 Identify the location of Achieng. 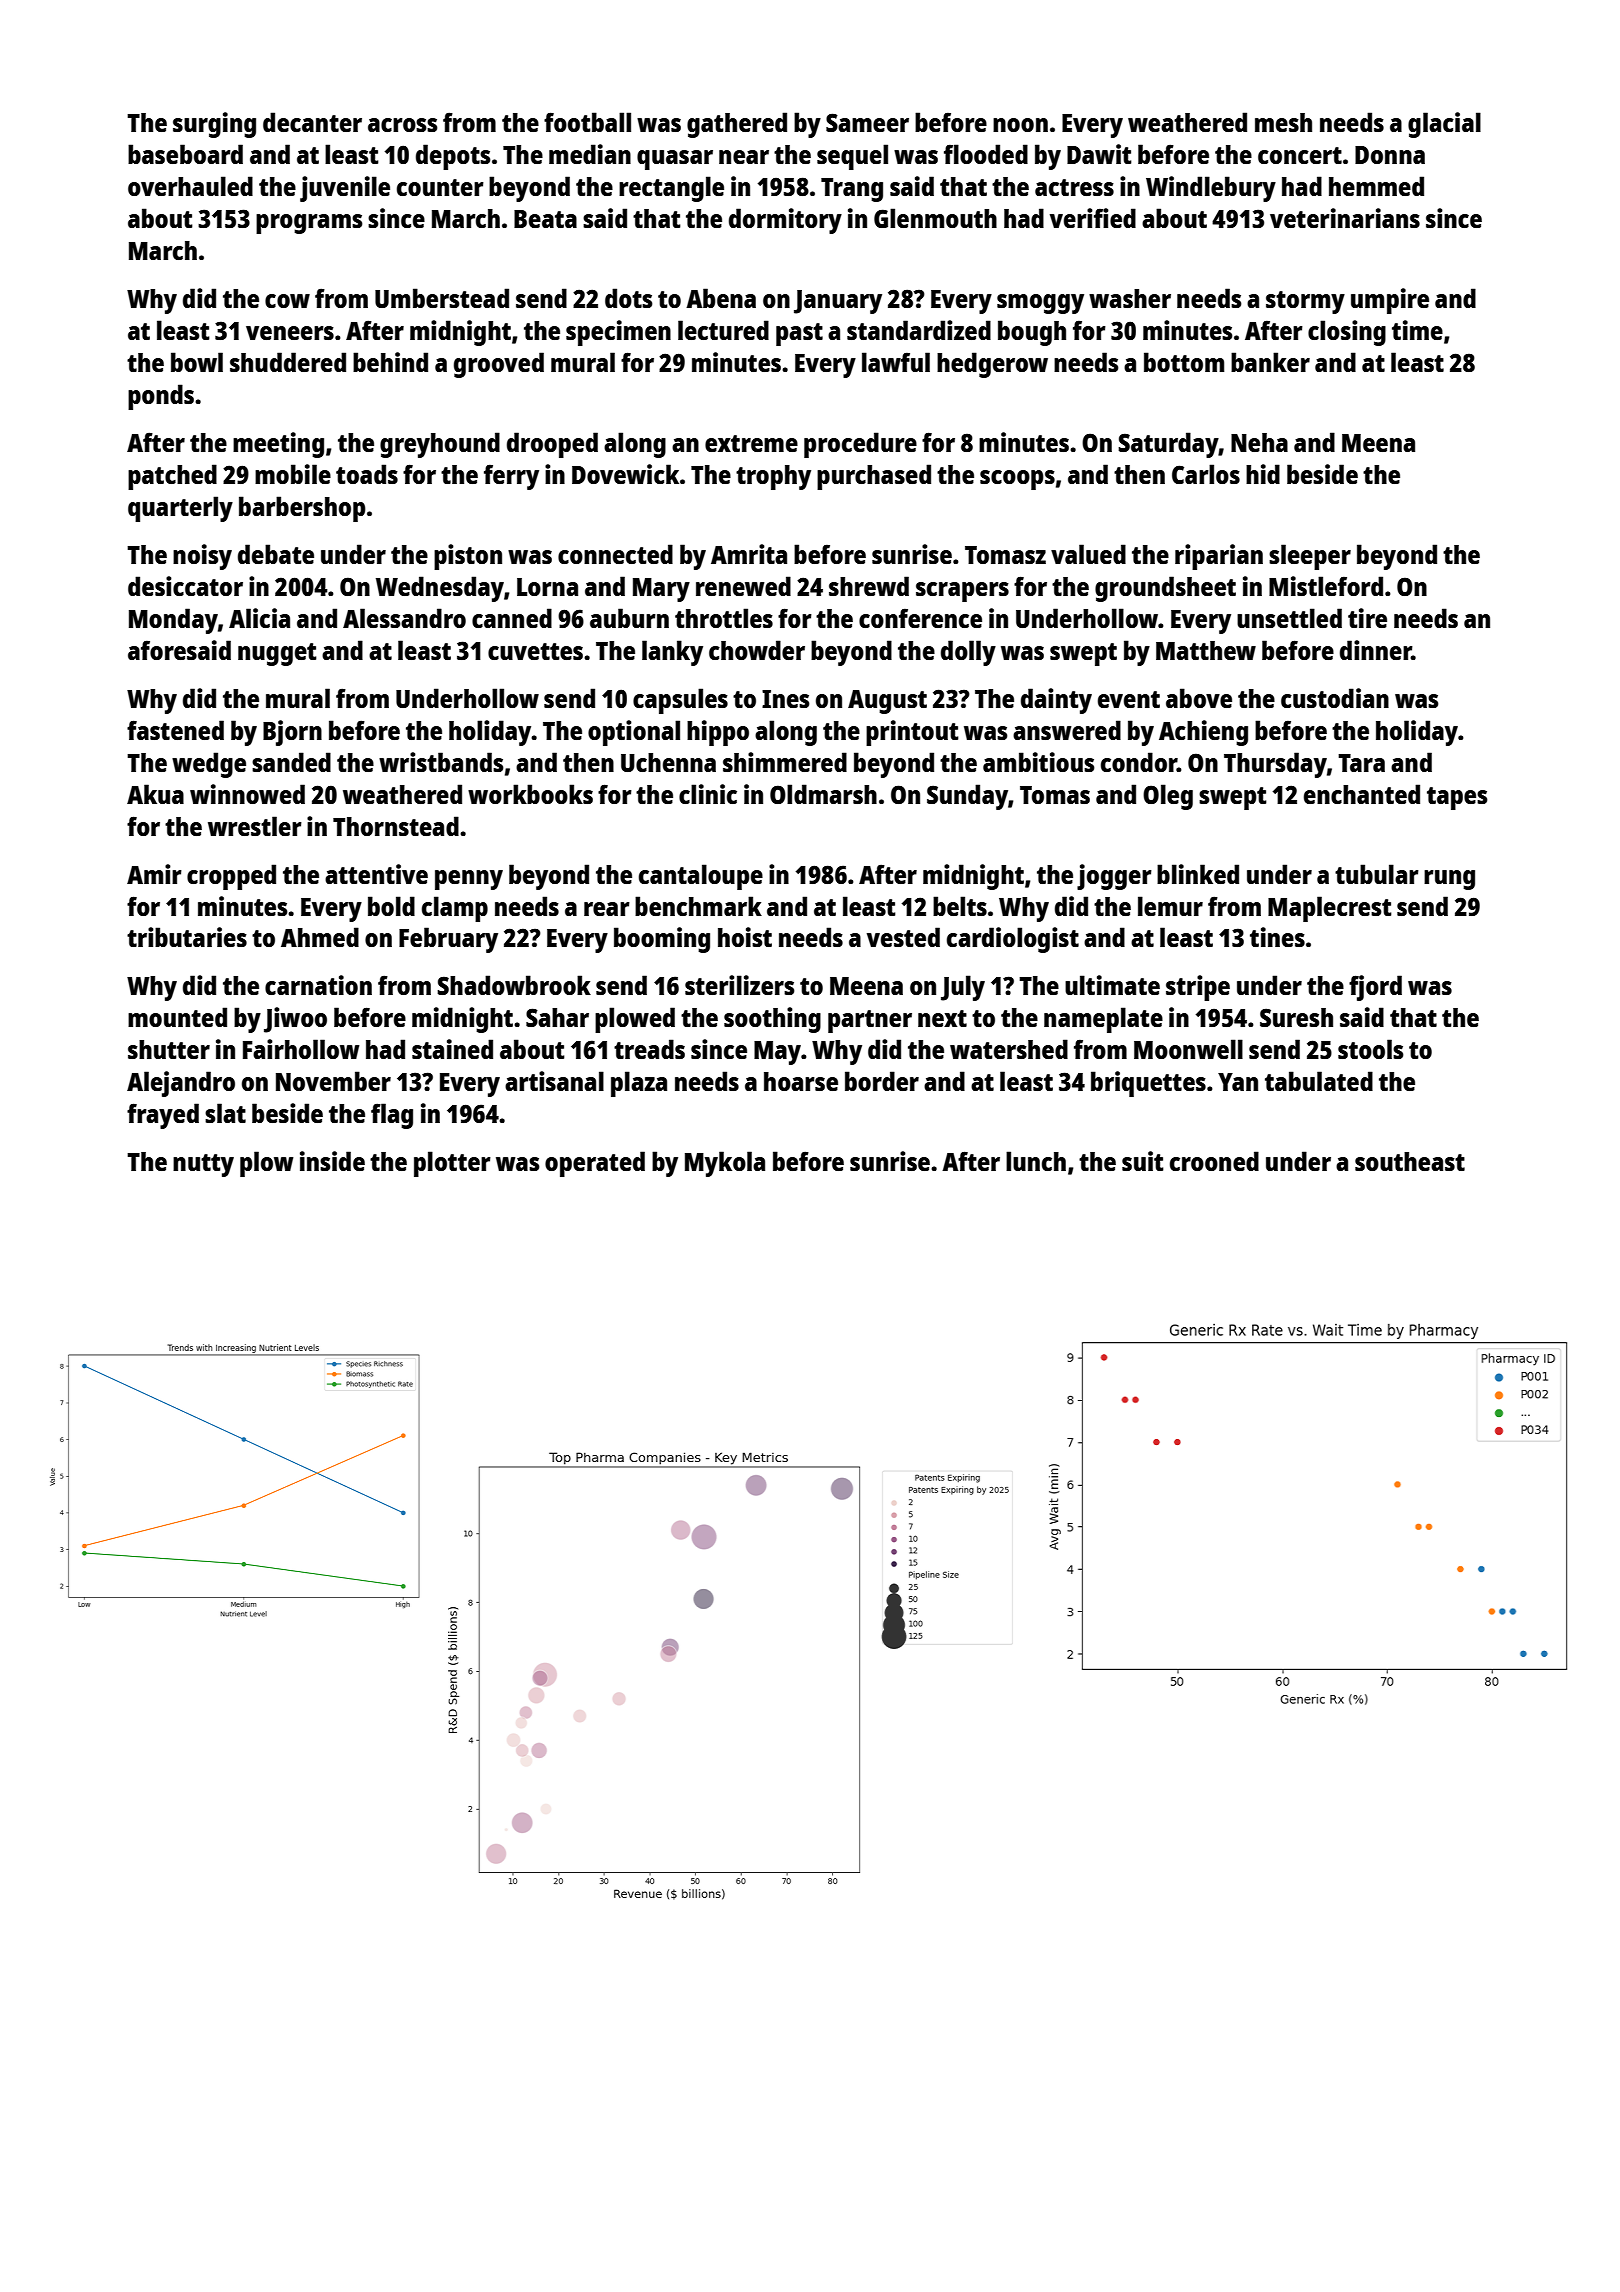
(1203, 733).
